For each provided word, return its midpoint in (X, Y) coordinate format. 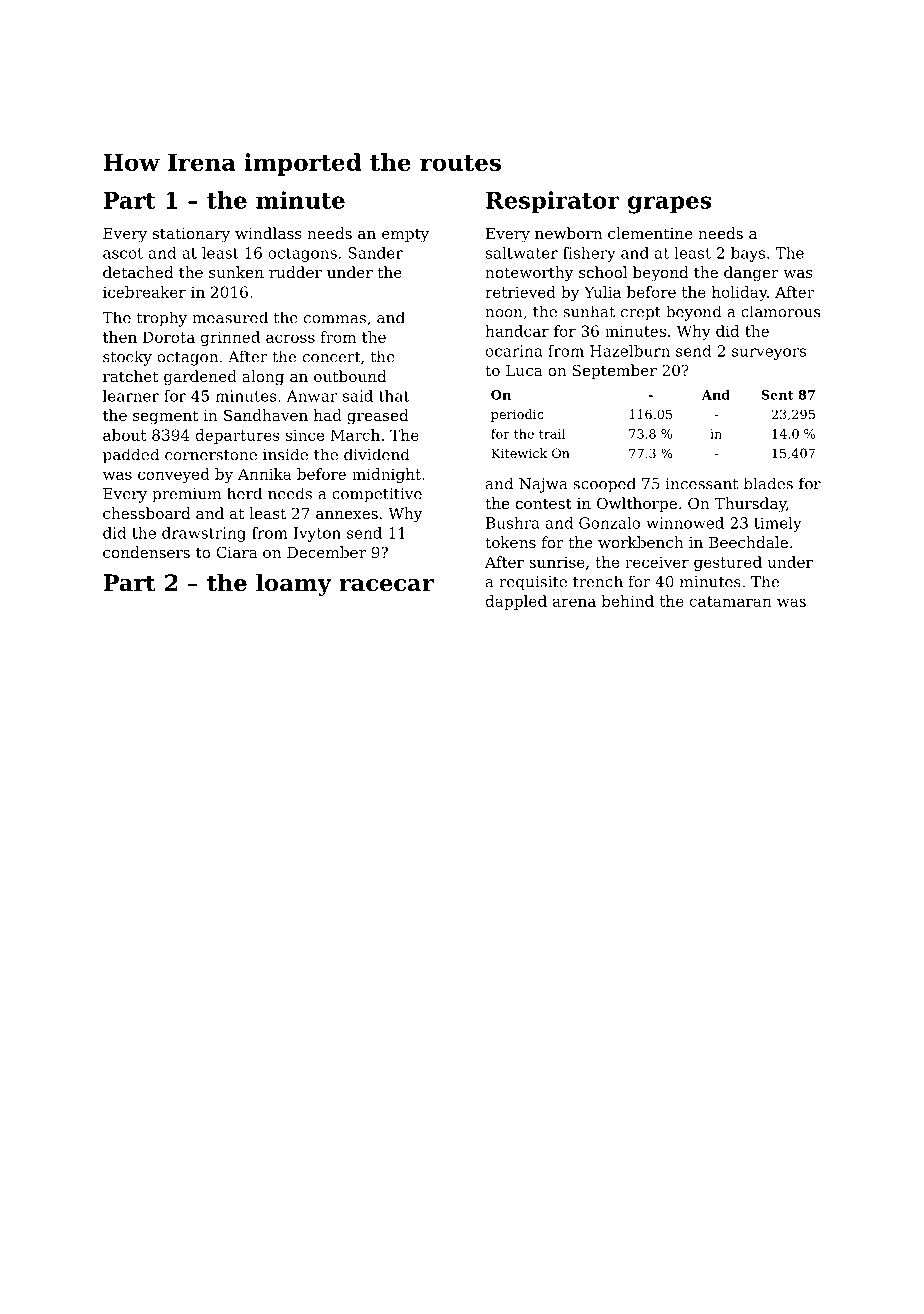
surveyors (769, 354)
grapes (669, 205)
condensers (146, 552)
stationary (191, 235)
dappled (516, 602)
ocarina (514, 351)
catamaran (731, 601)
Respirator (553, 202)
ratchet (130, 376)
